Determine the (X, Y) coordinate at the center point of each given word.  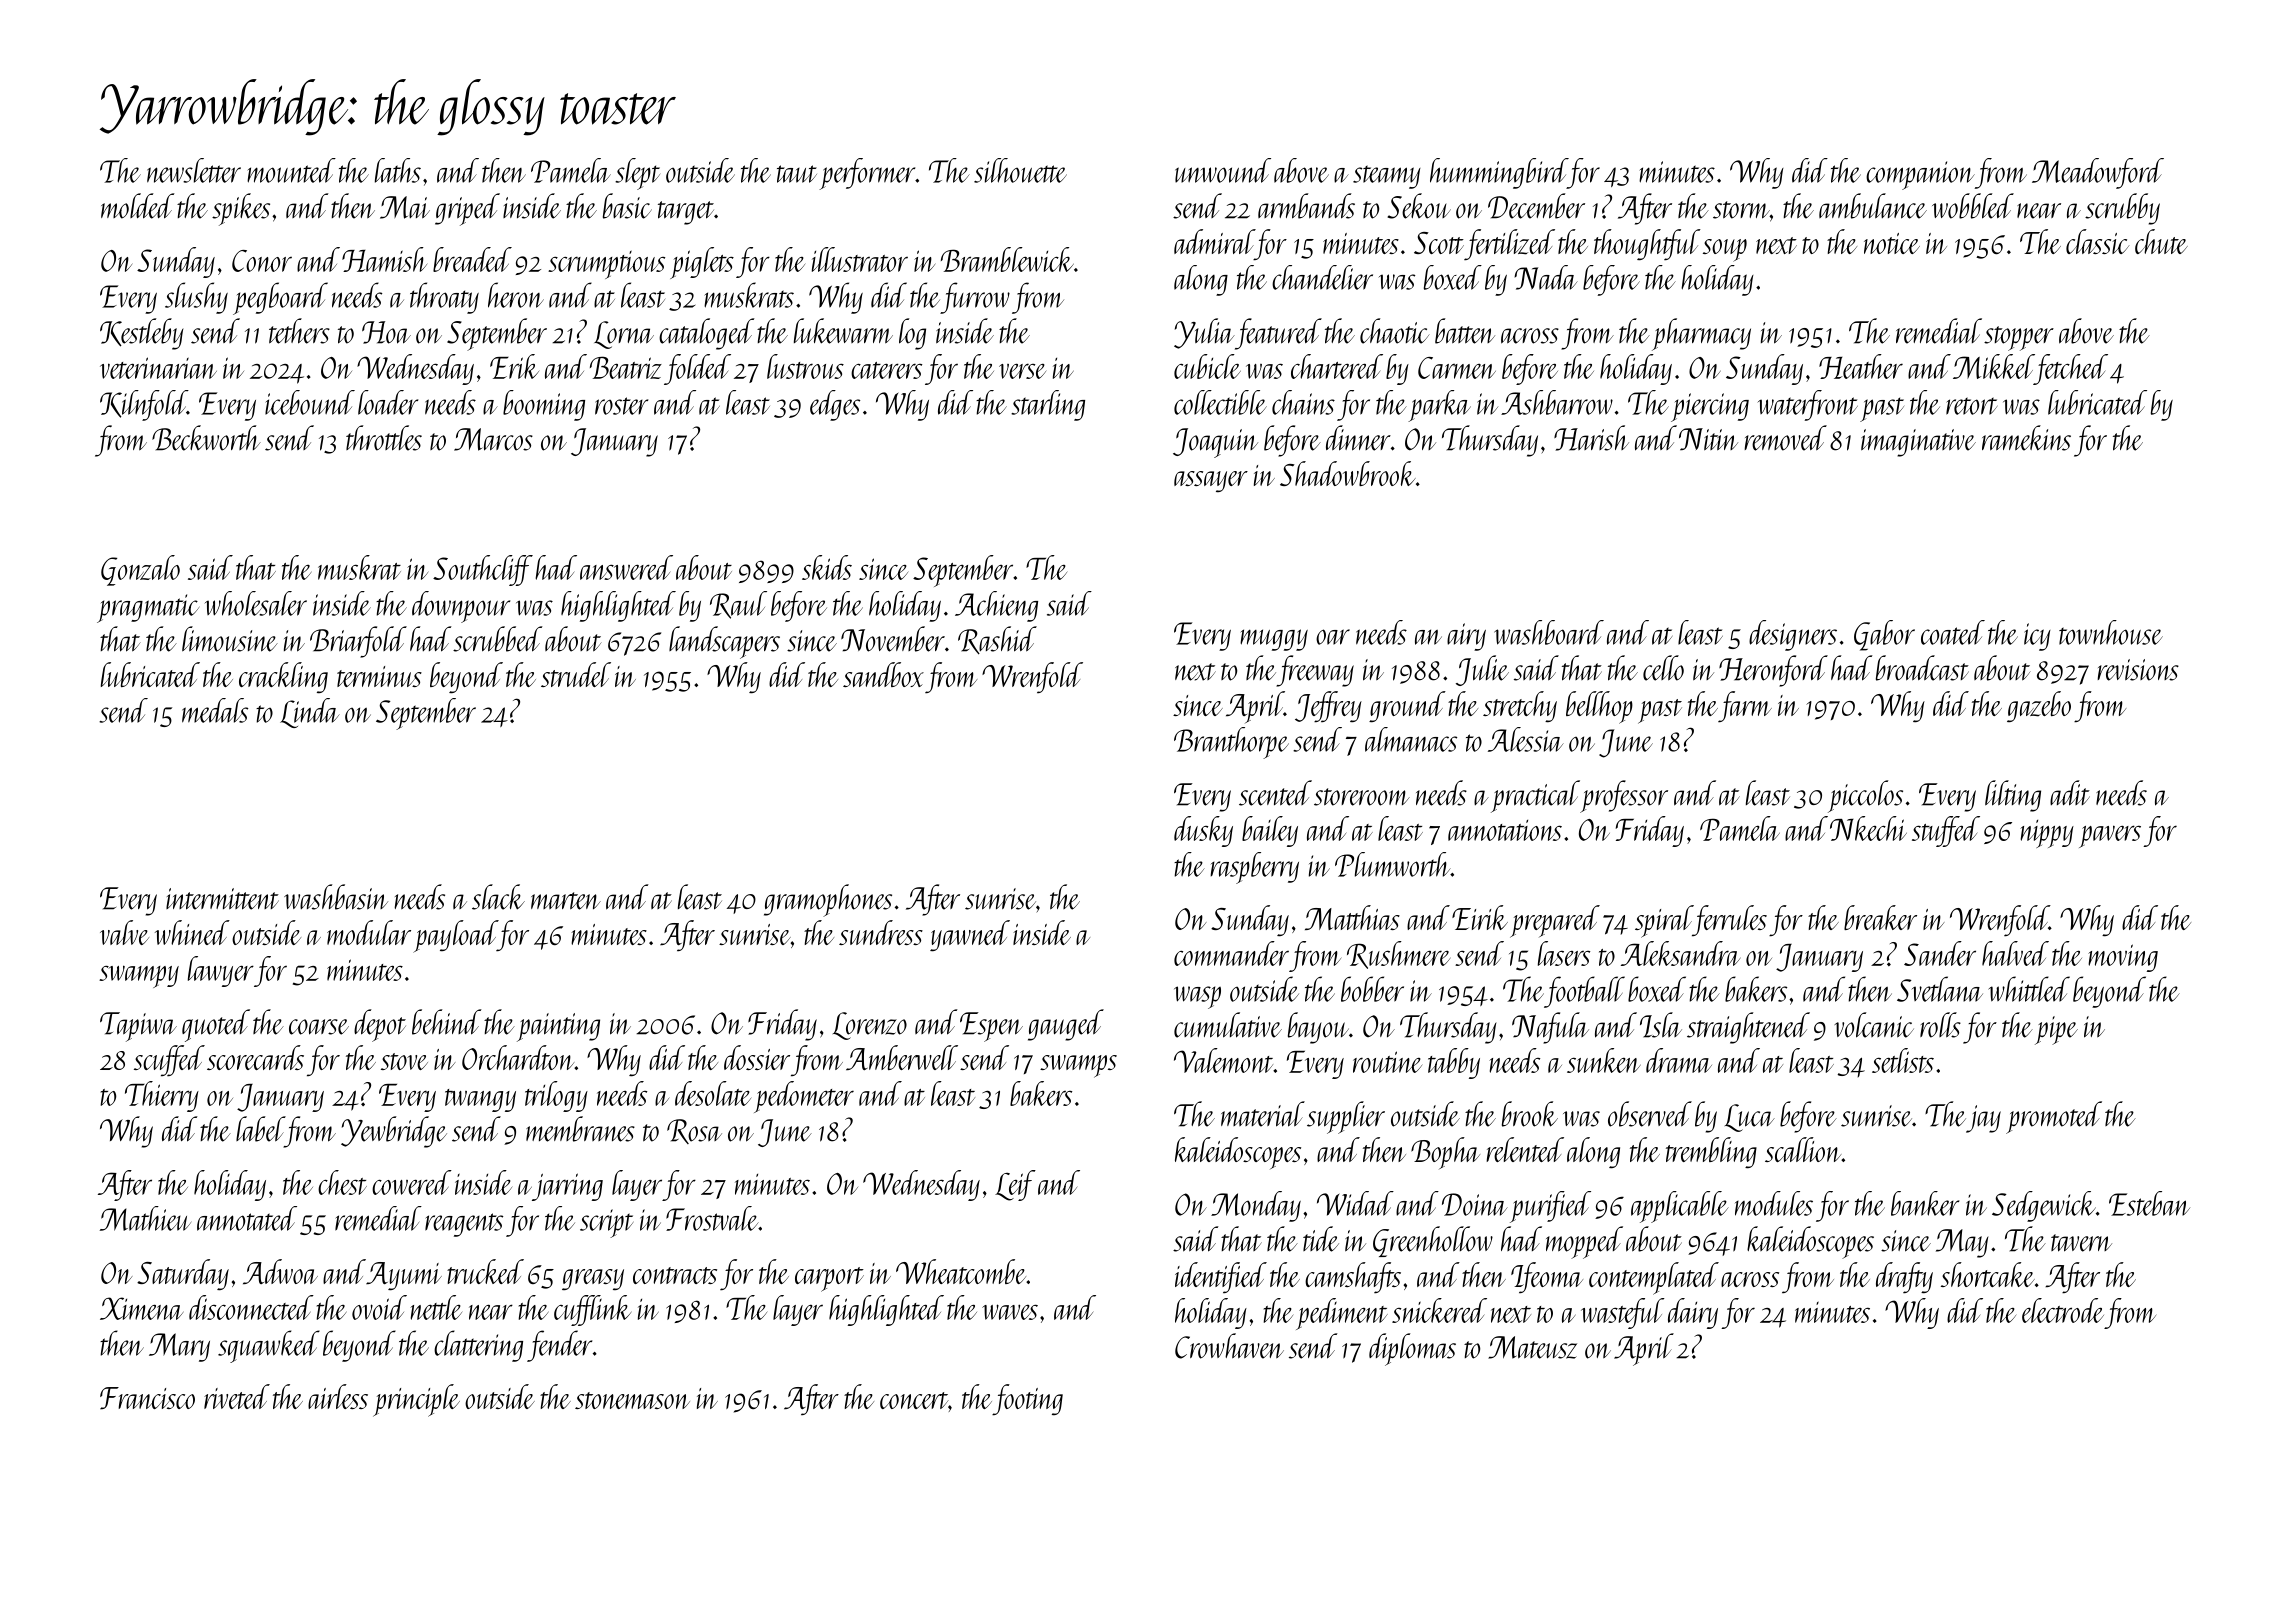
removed (1785, 438)
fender (559, 1346)
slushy (196, 298)
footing (1027, 1400)
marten (566, 901)
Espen (991, 1027)
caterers (886, 370)
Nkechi (1868, 828)
